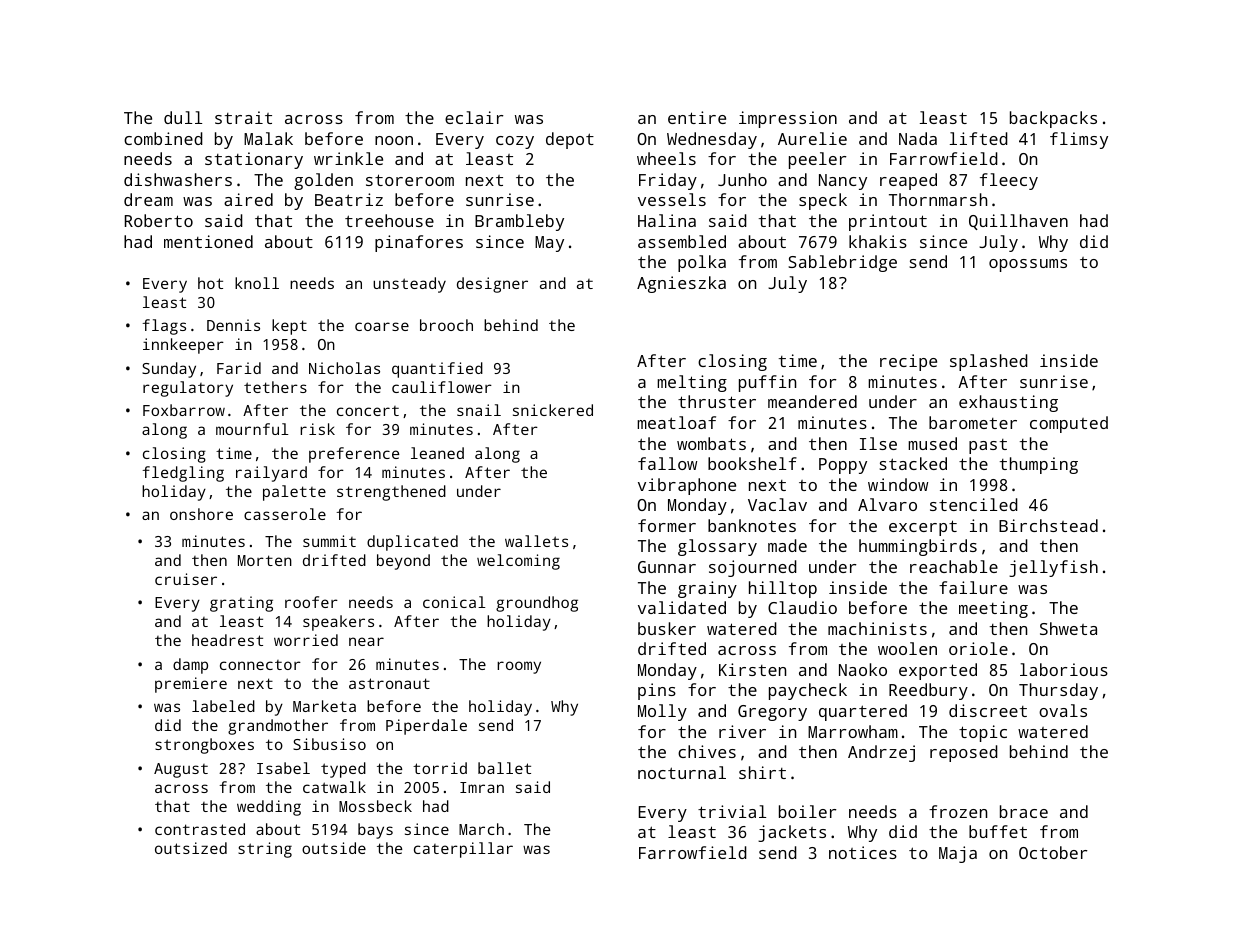 This screenshot has height=952, width=1233. Describe the element at coordinates (1053, 119) in the screenshot. I see `backpacks` at that location.
